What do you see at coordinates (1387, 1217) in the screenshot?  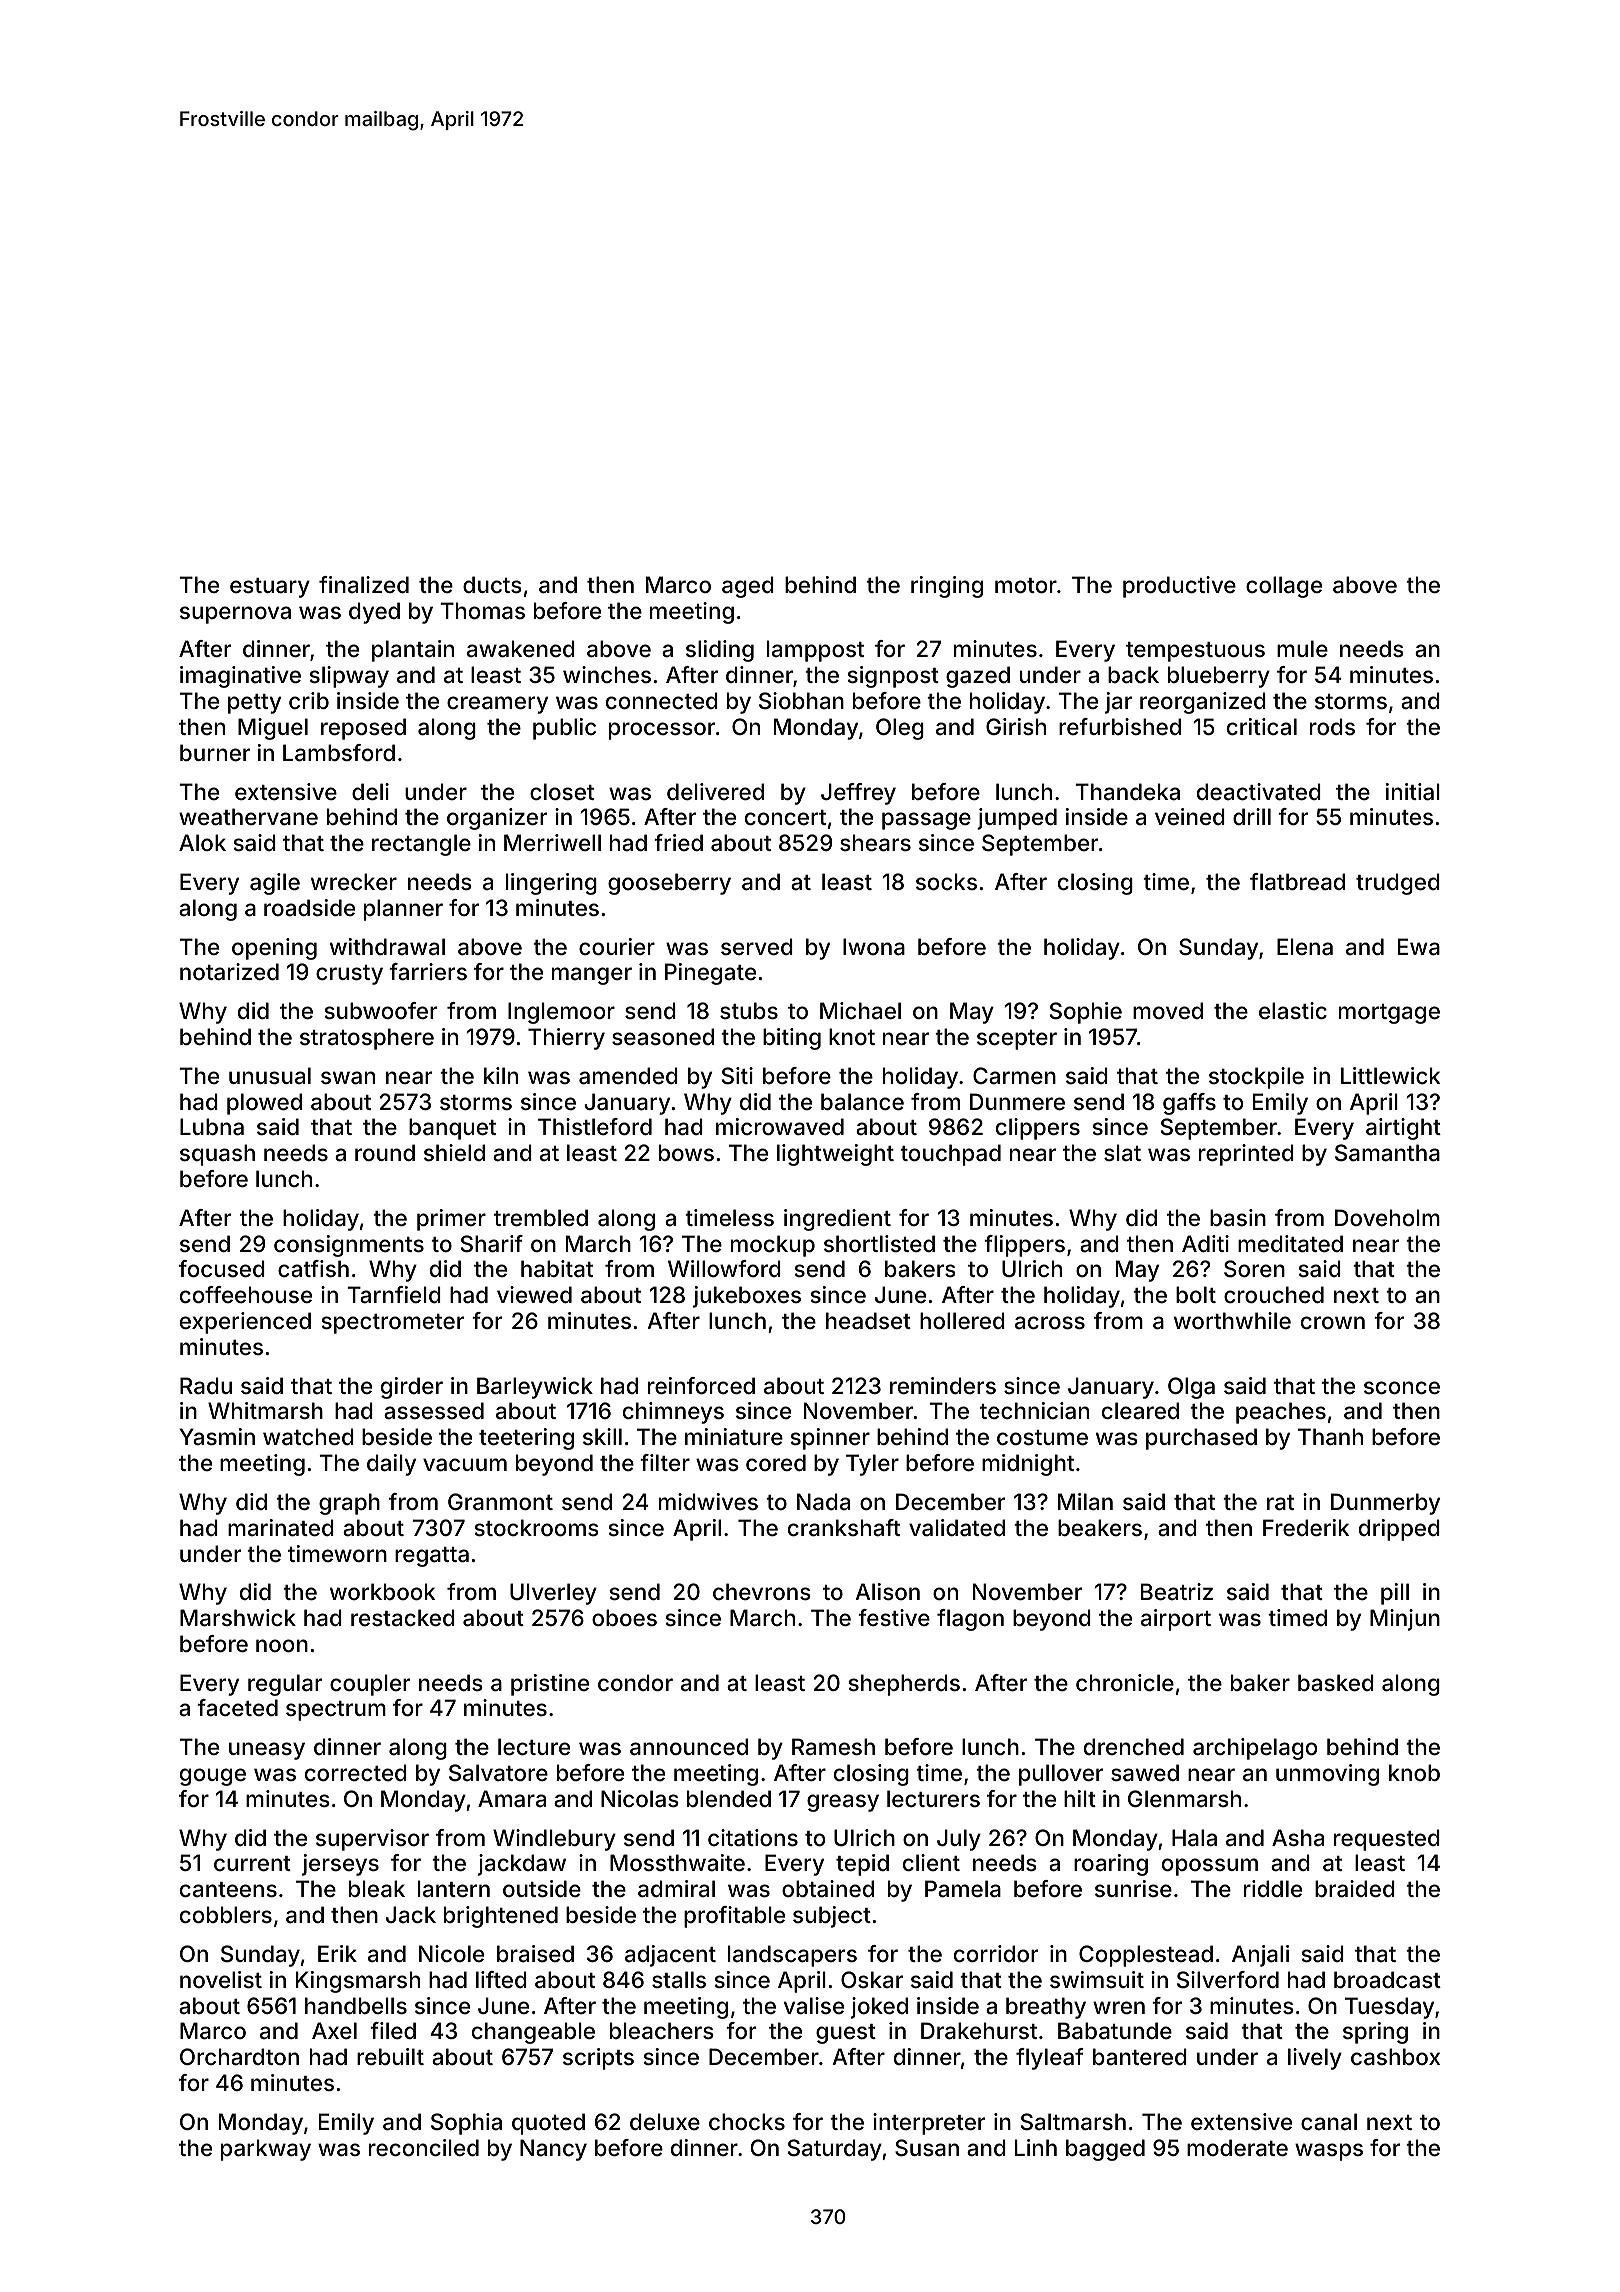 I see `Doveholm` at bounding box center [1387, 1217].
